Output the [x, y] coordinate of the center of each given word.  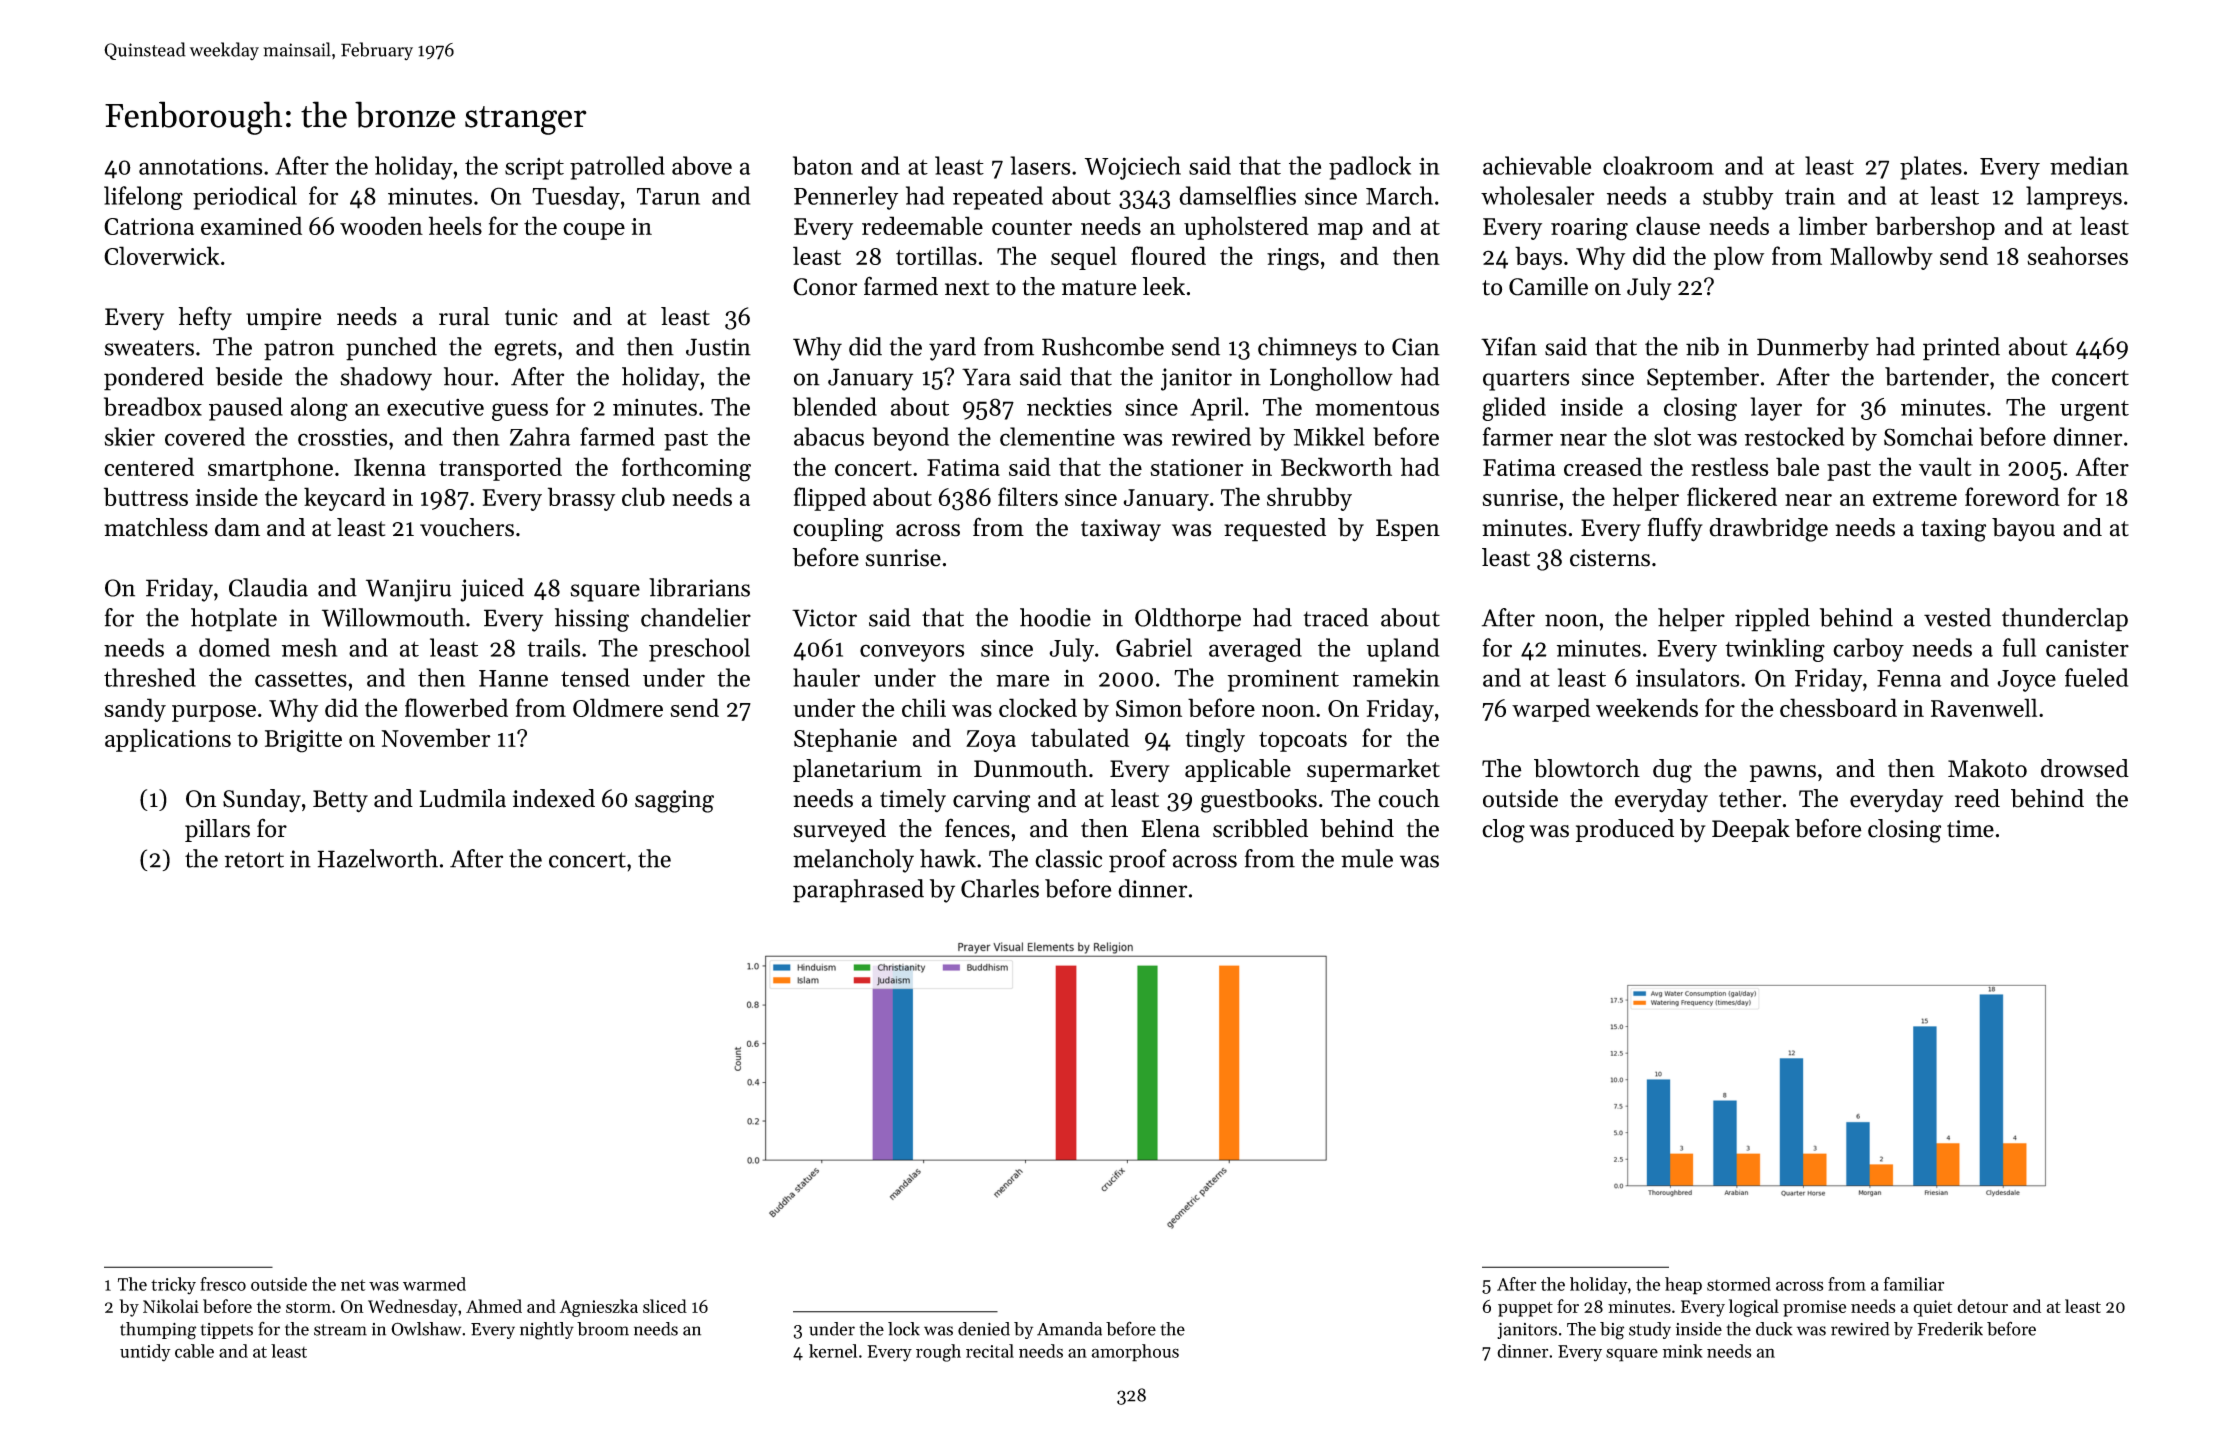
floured [1168, 255]
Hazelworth [377, 858]
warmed [434, 1284]
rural [464, 316]
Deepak [1751, 830]
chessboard [1838, 707]
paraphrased [858, 891]
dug [1672, 771]
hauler [826, 677]
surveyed [839, 831]
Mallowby [1881, 258]
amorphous [1135, 1353]
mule [1367, 858]
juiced [492, 590]
